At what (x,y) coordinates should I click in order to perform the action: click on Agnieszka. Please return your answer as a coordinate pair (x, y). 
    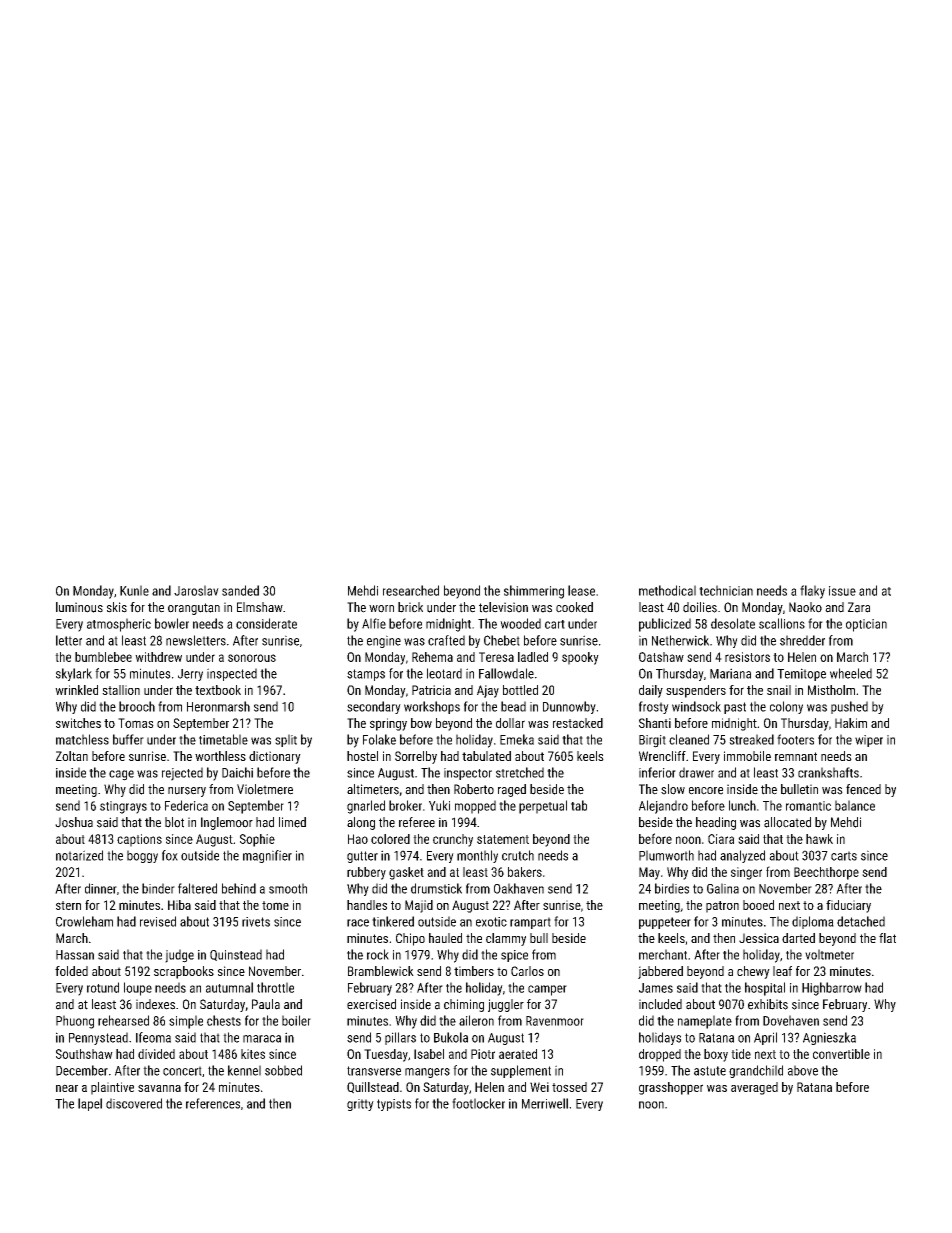
    Looking at the image, I should click on (829, 1038).
